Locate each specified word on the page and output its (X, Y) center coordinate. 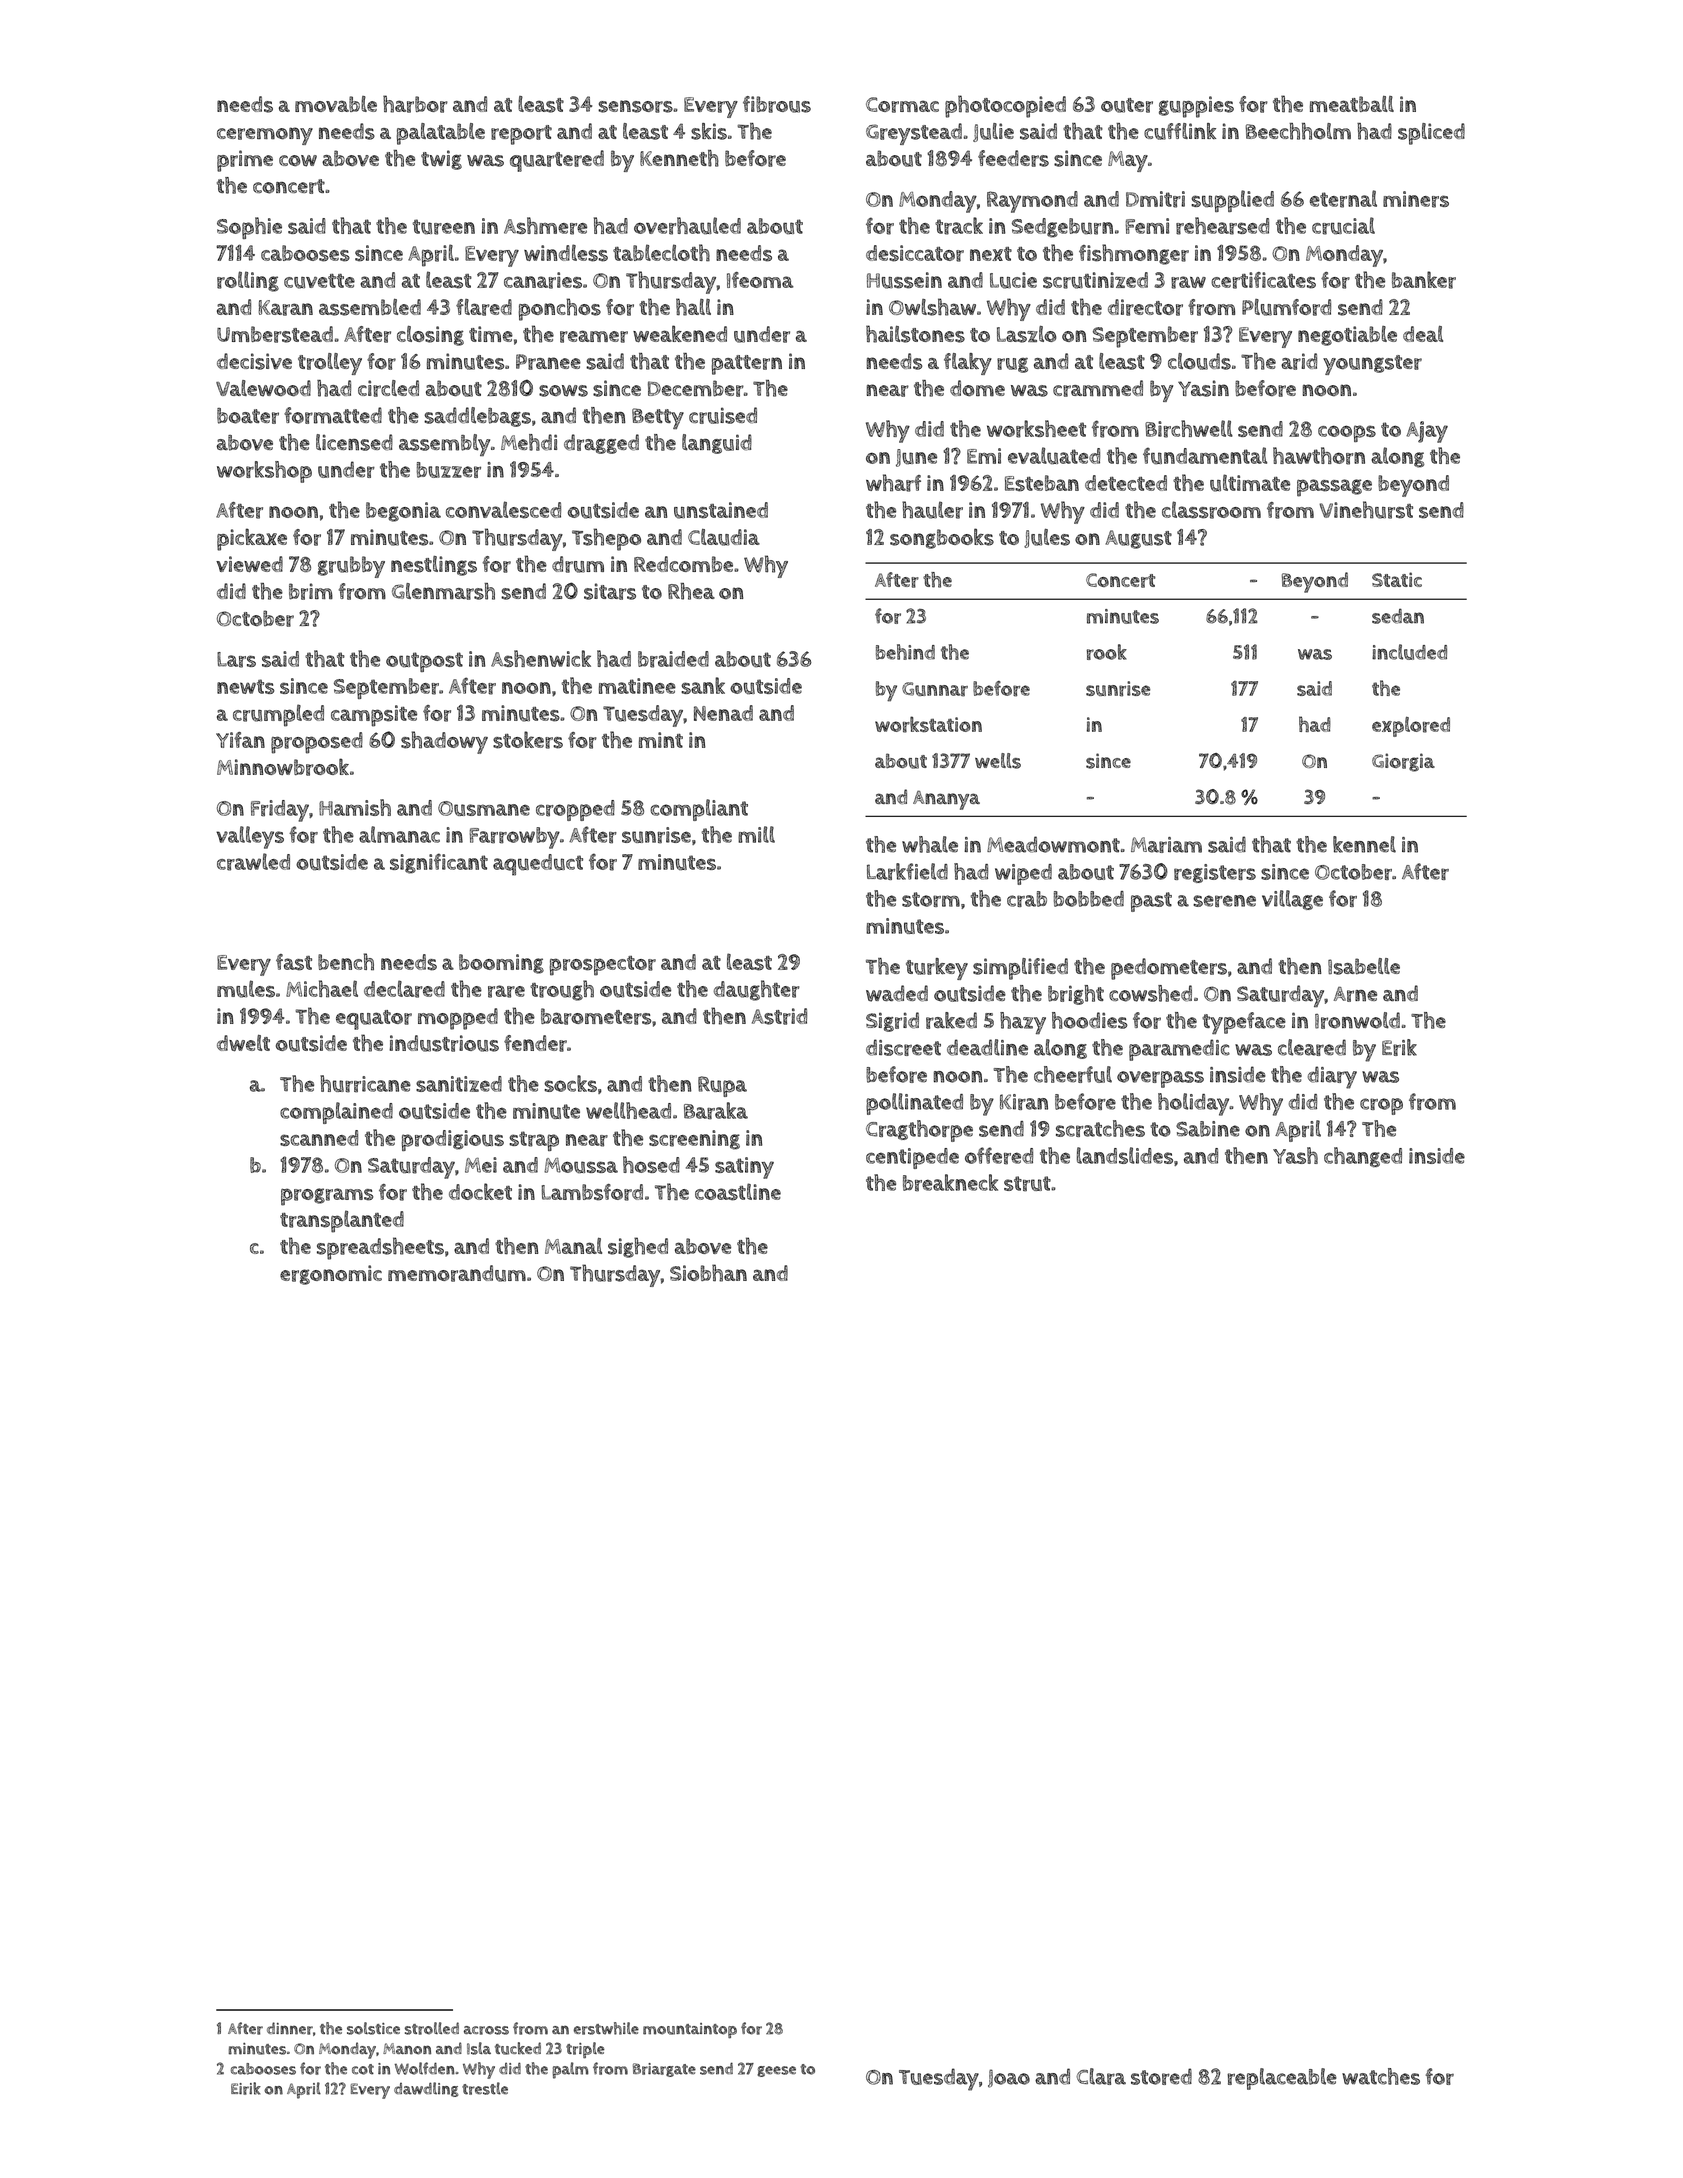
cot (363, 2069)
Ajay (1427, 432)
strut (1027, 1184)
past (1151, 902)
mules (246, 989)
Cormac (902, 105)
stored (1161, 2076)
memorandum (457, 1273)
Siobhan (708, 1273)
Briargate (664, 2070)
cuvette (319, 281)
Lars (236, 660)
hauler (932, 510)
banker (1424, 280)
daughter (757, 990)
